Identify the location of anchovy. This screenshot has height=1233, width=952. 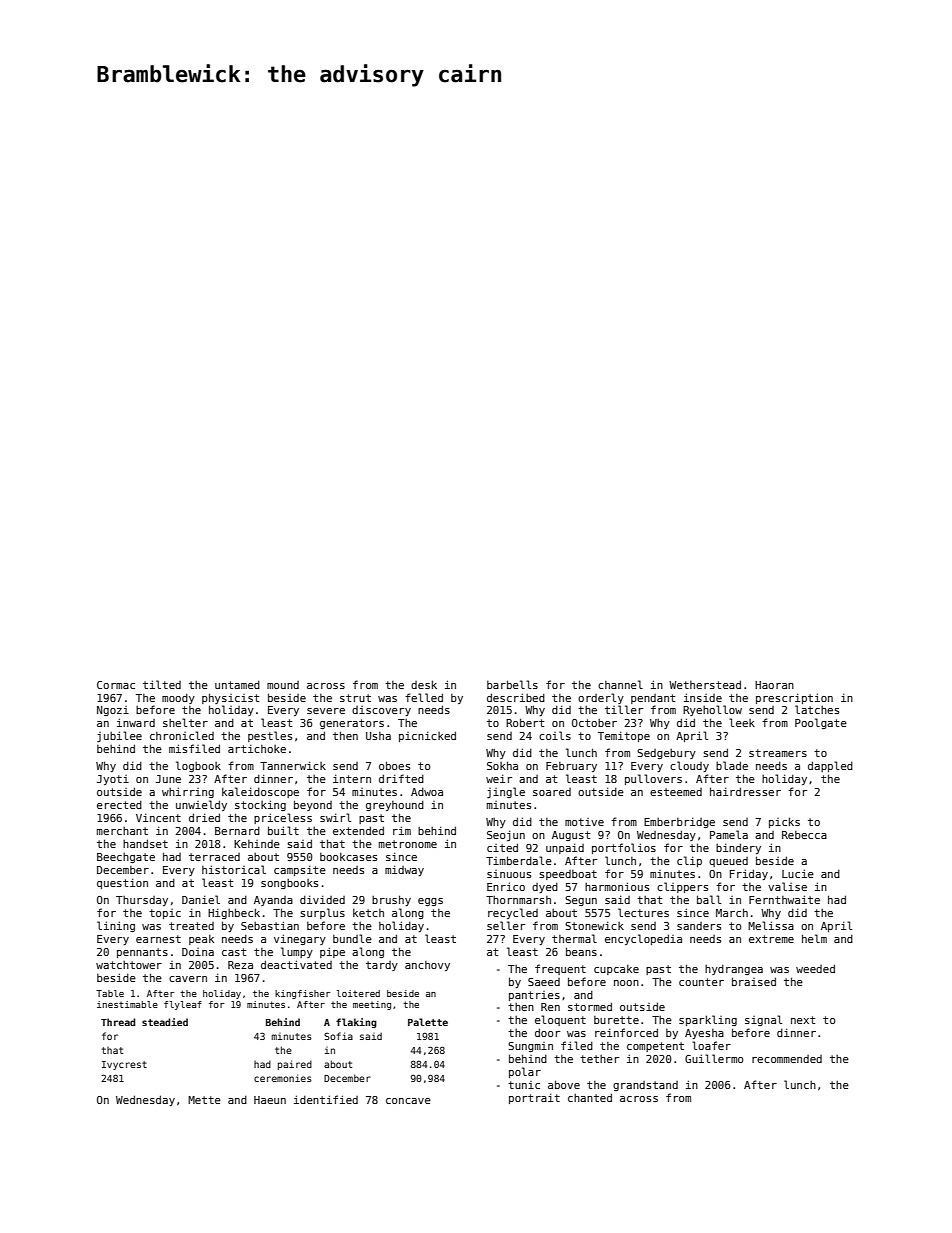
(427, 966).
